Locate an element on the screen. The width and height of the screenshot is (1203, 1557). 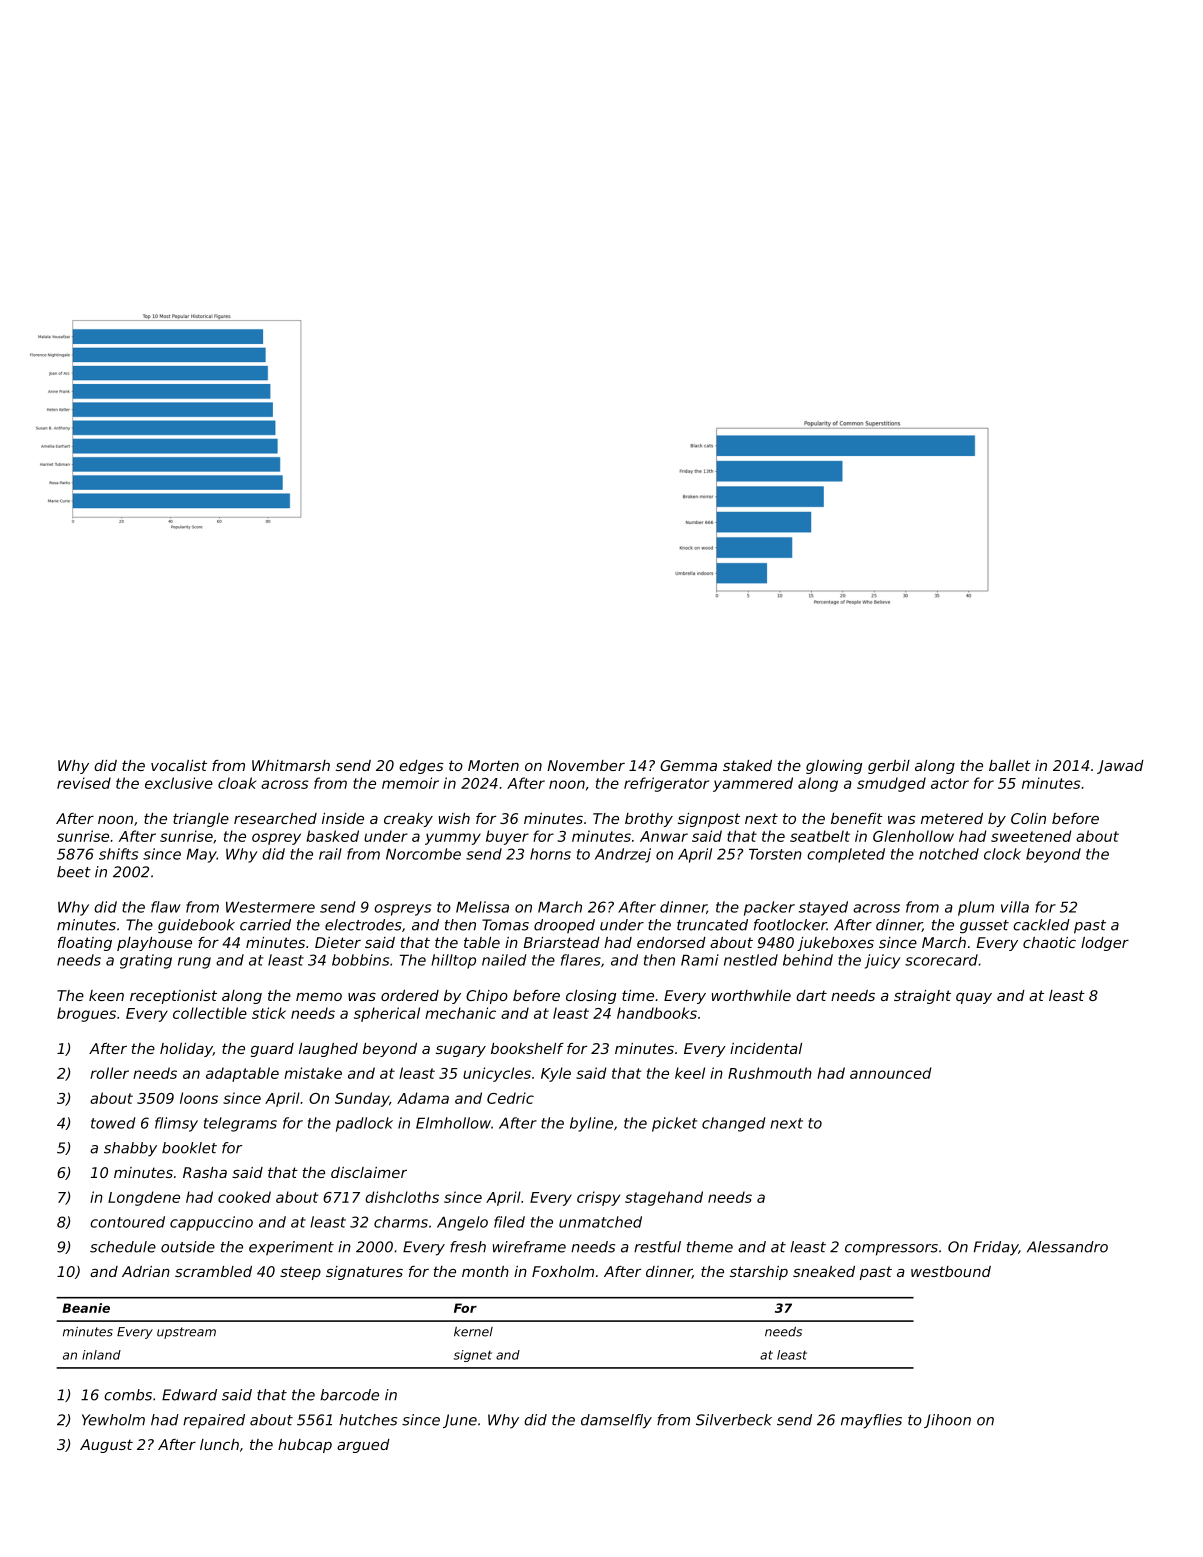
Whitmarsh is located at coordinates (291, 765).
